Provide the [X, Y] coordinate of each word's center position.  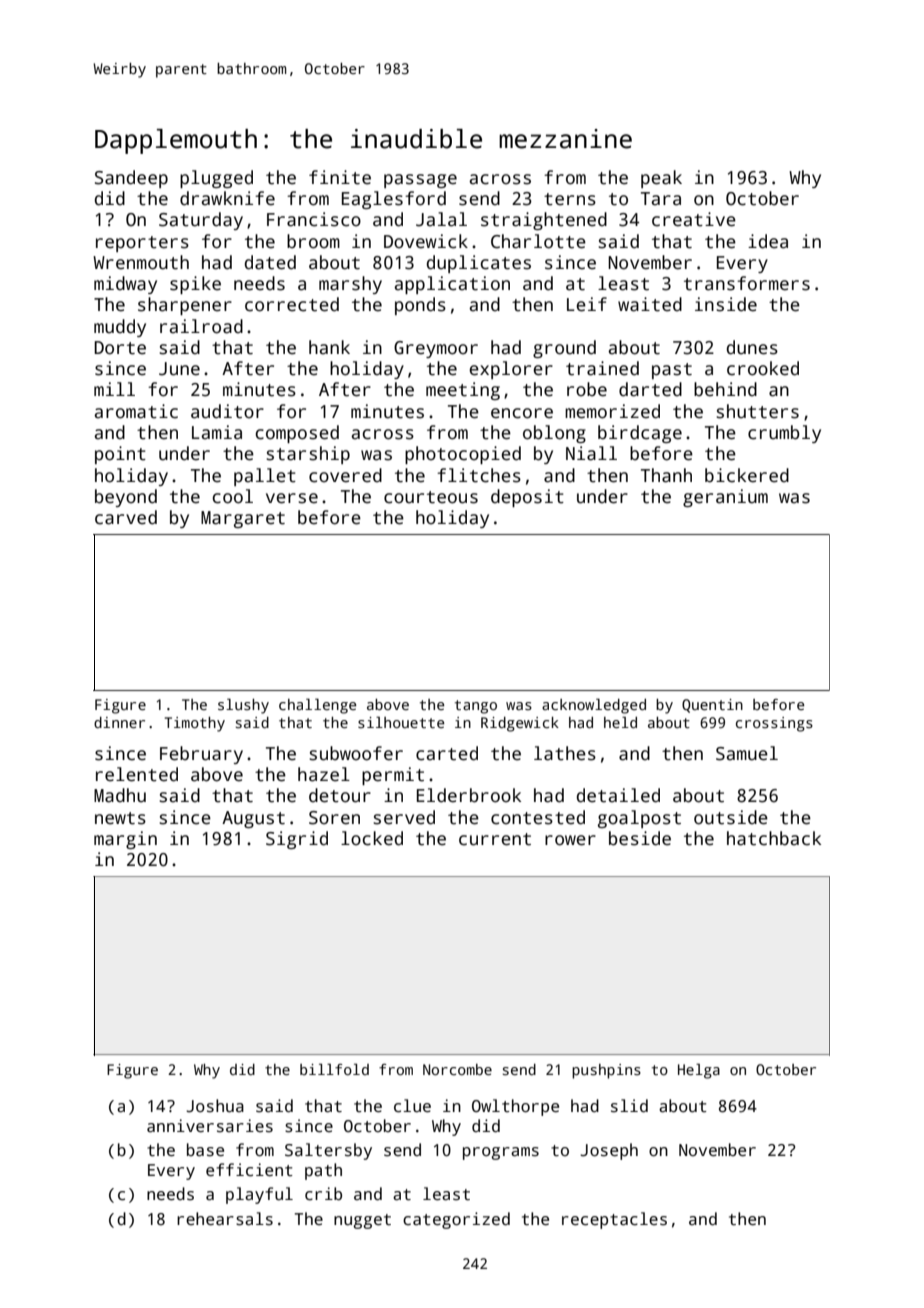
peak [661, 179]
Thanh [666, 475]
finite [340, 177]
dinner [119, 722]
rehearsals [225, 1219]
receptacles [614, 1220]
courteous [431, 497]
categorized [456, 1220]
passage [420, 181]
